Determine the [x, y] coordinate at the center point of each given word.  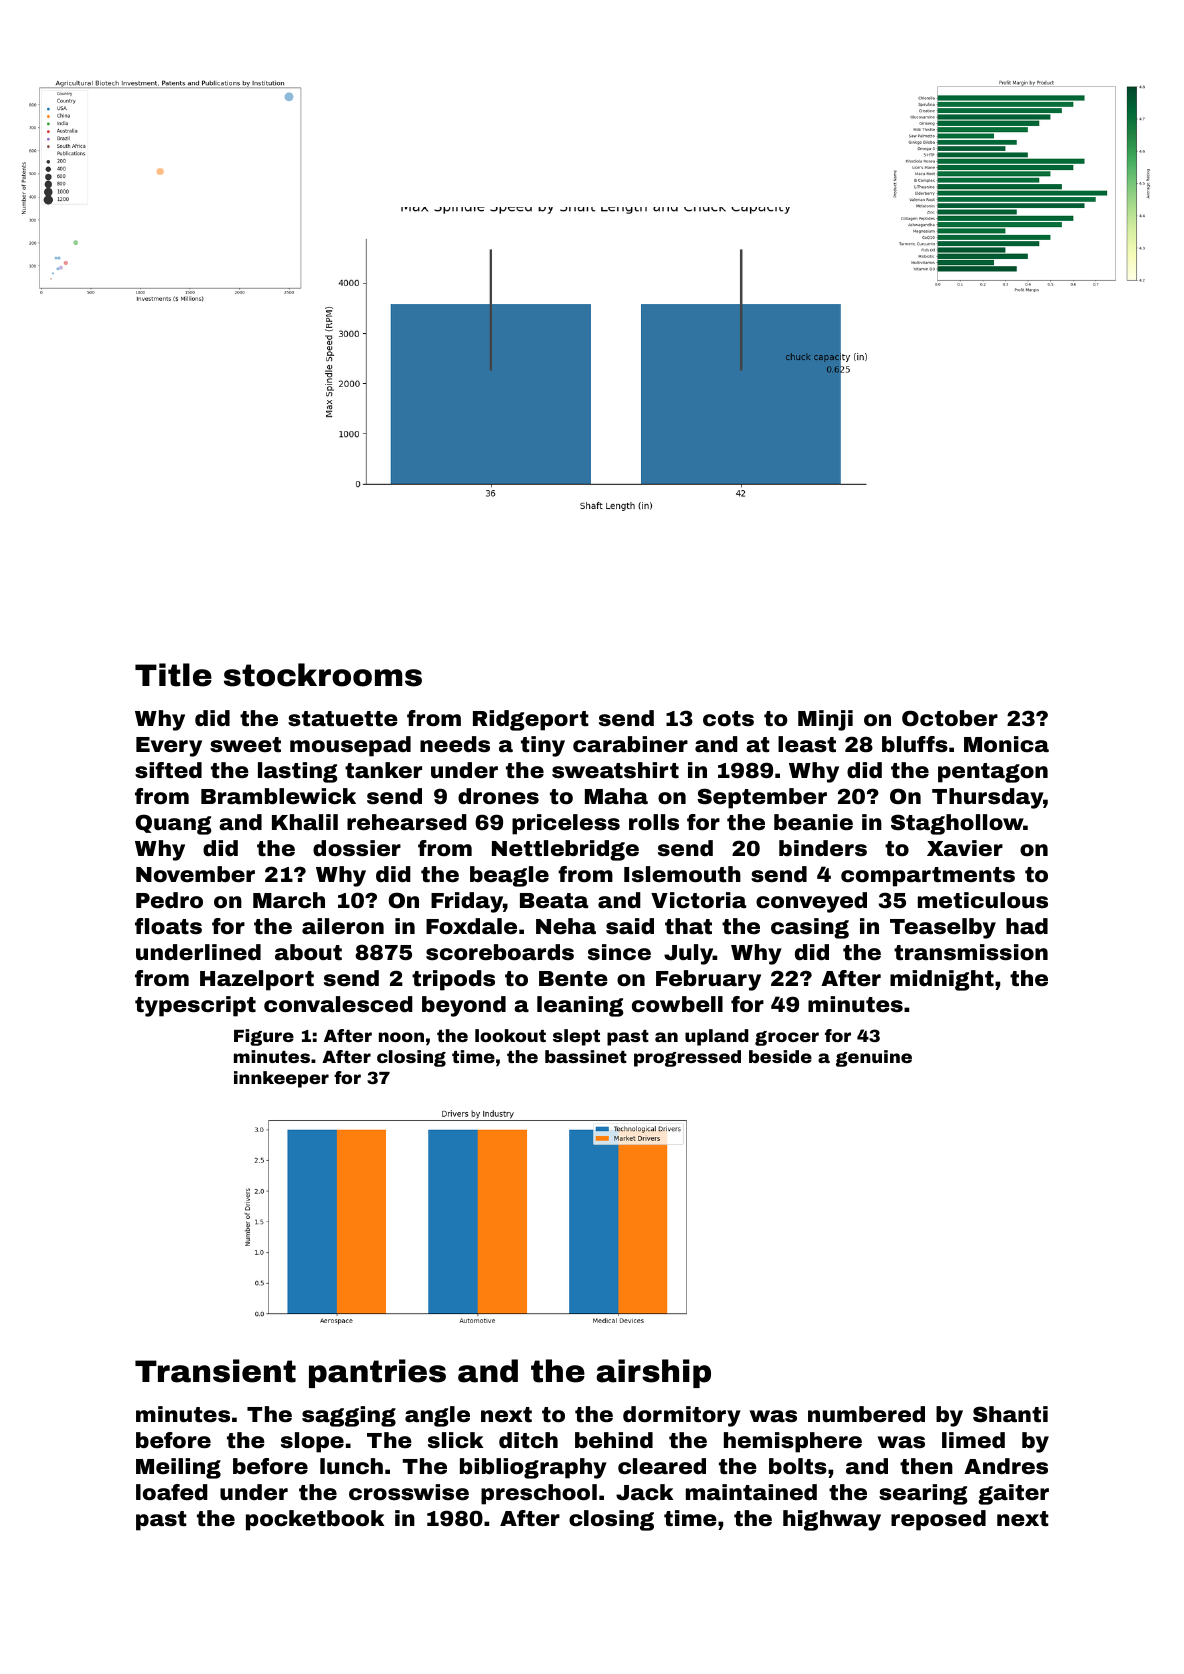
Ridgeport [531, 720]
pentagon [993, 773]
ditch [528, 1440]
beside [780, 1056]
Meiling [178, 1468]
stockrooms [323, 675]
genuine [874, 1058]
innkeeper [281, 1079]
